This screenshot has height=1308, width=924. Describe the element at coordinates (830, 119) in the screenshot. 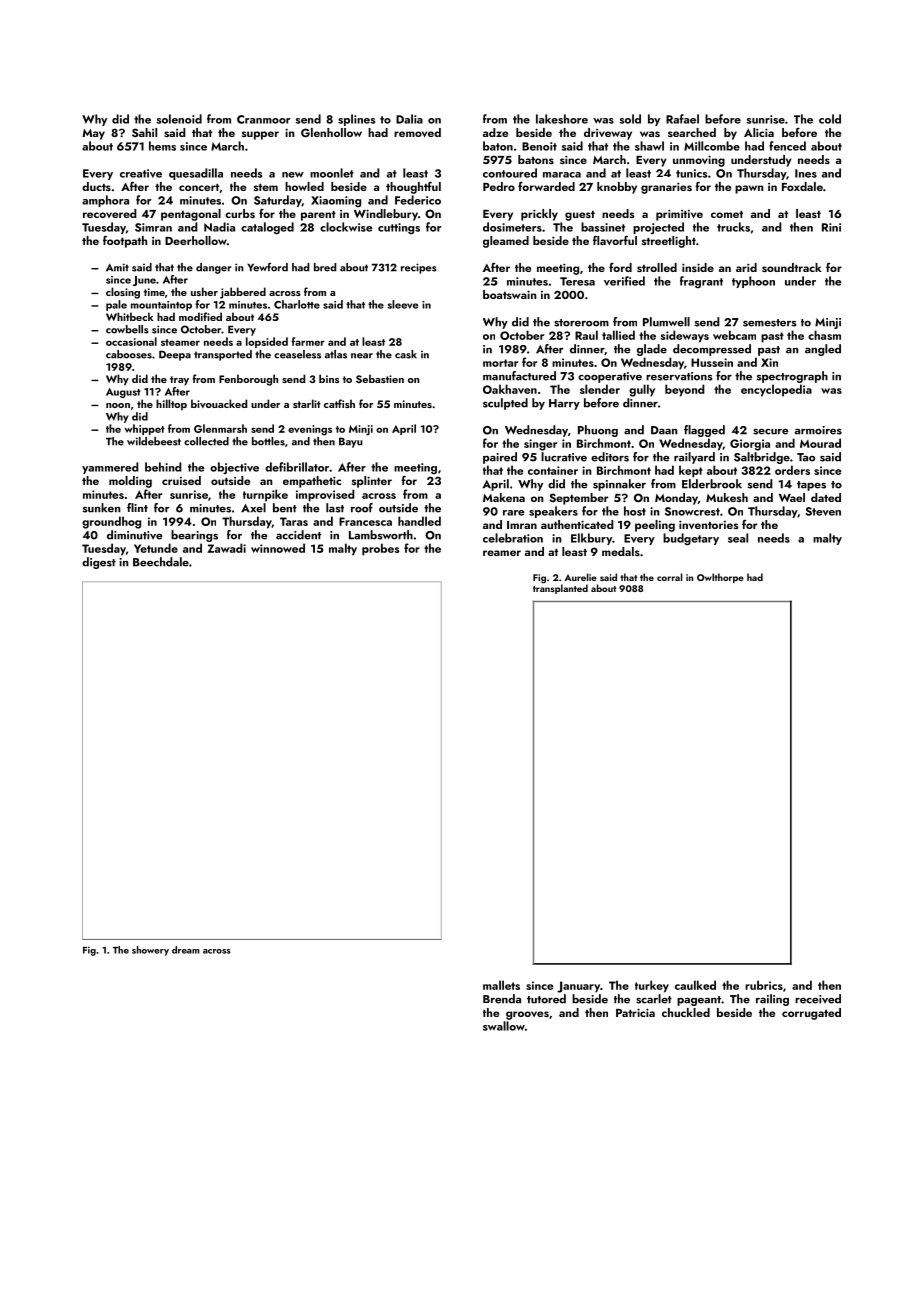

I see `cold` at that location.
